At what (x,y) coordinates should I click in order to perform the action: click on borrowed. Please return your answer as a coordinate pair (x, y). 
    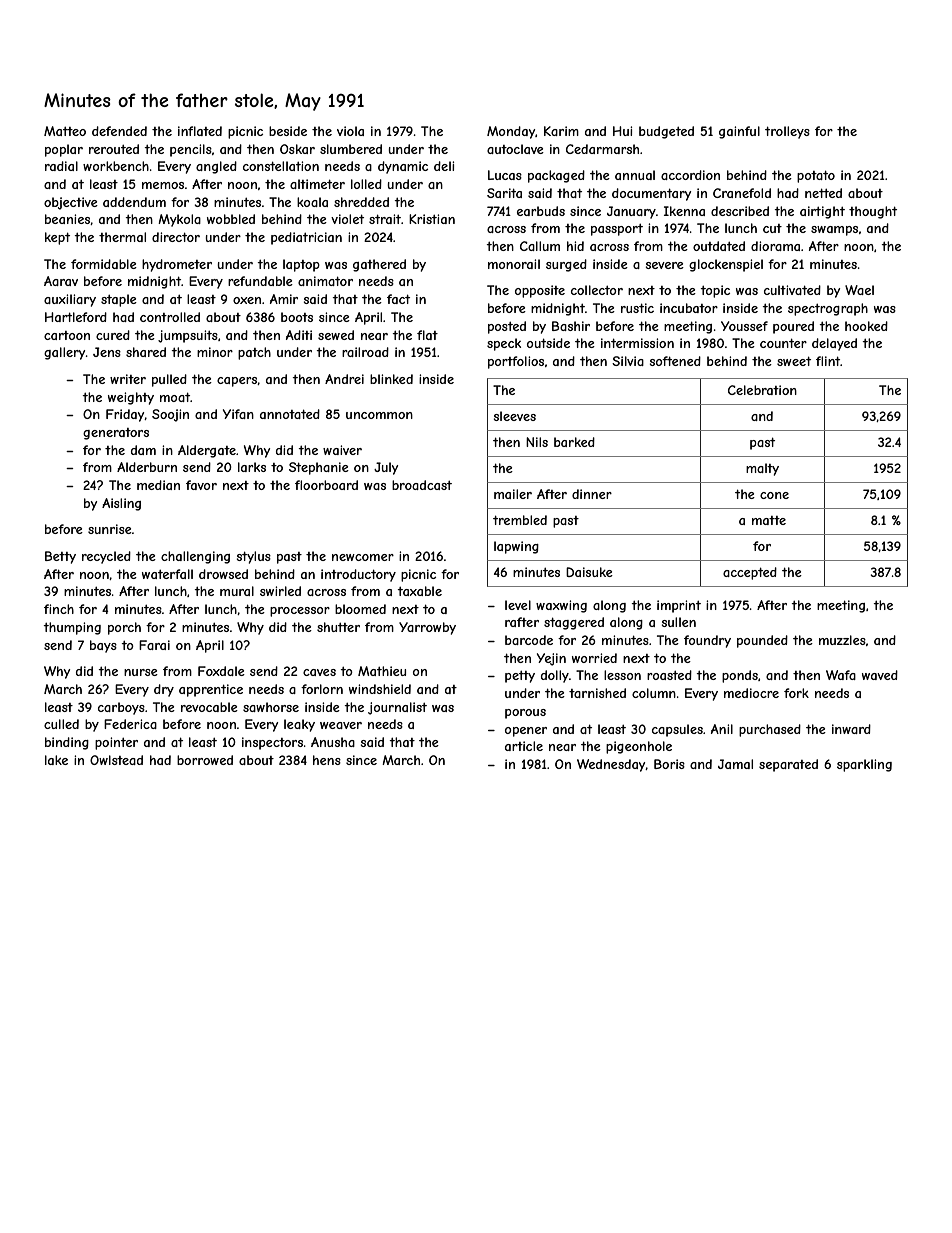
    Looking at the image, I should click on (205, 760).
